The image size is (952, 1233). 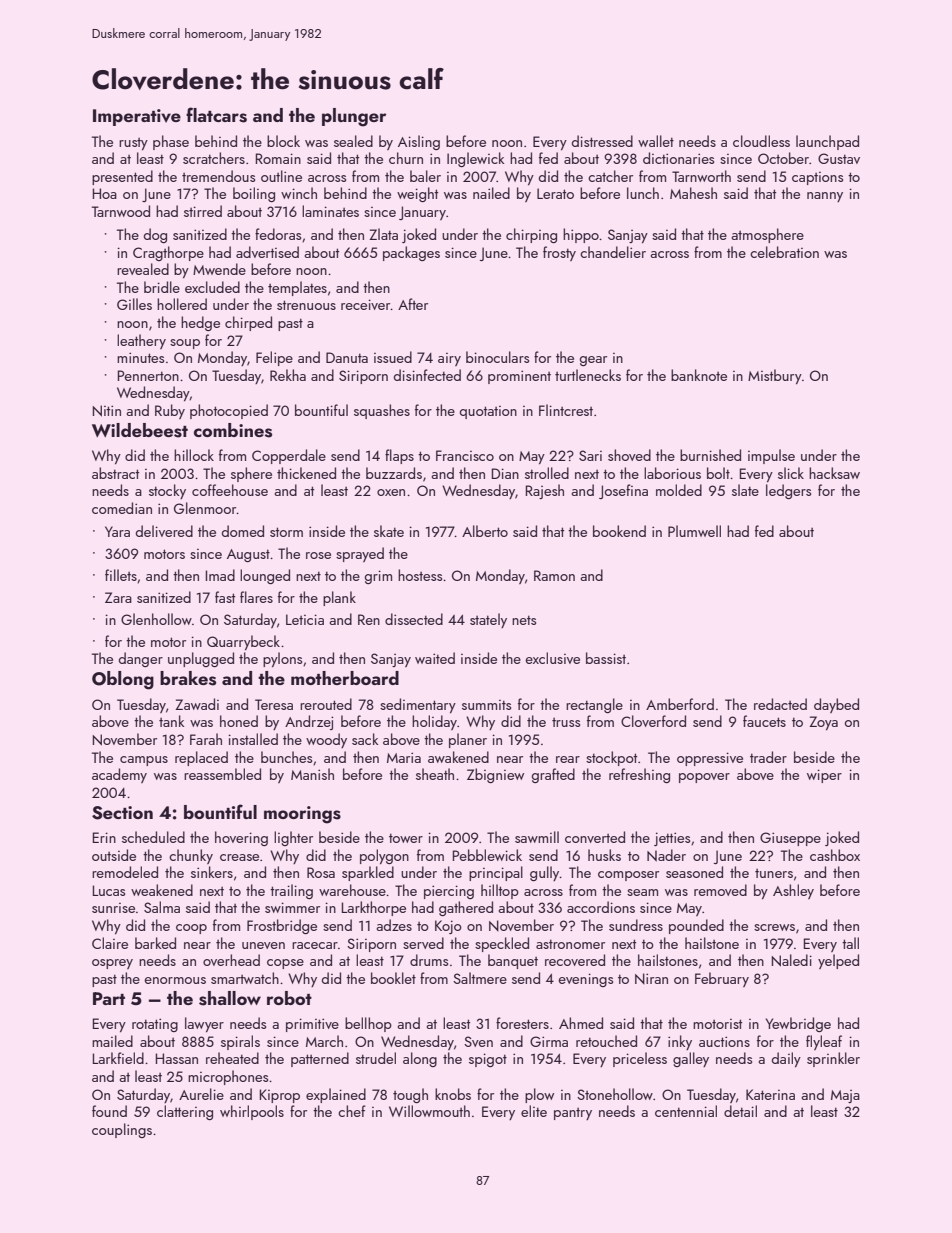 What do you see at coordinates (524, 620) in the screenshot?
I see `nets` at bounding box center [524, 620].
